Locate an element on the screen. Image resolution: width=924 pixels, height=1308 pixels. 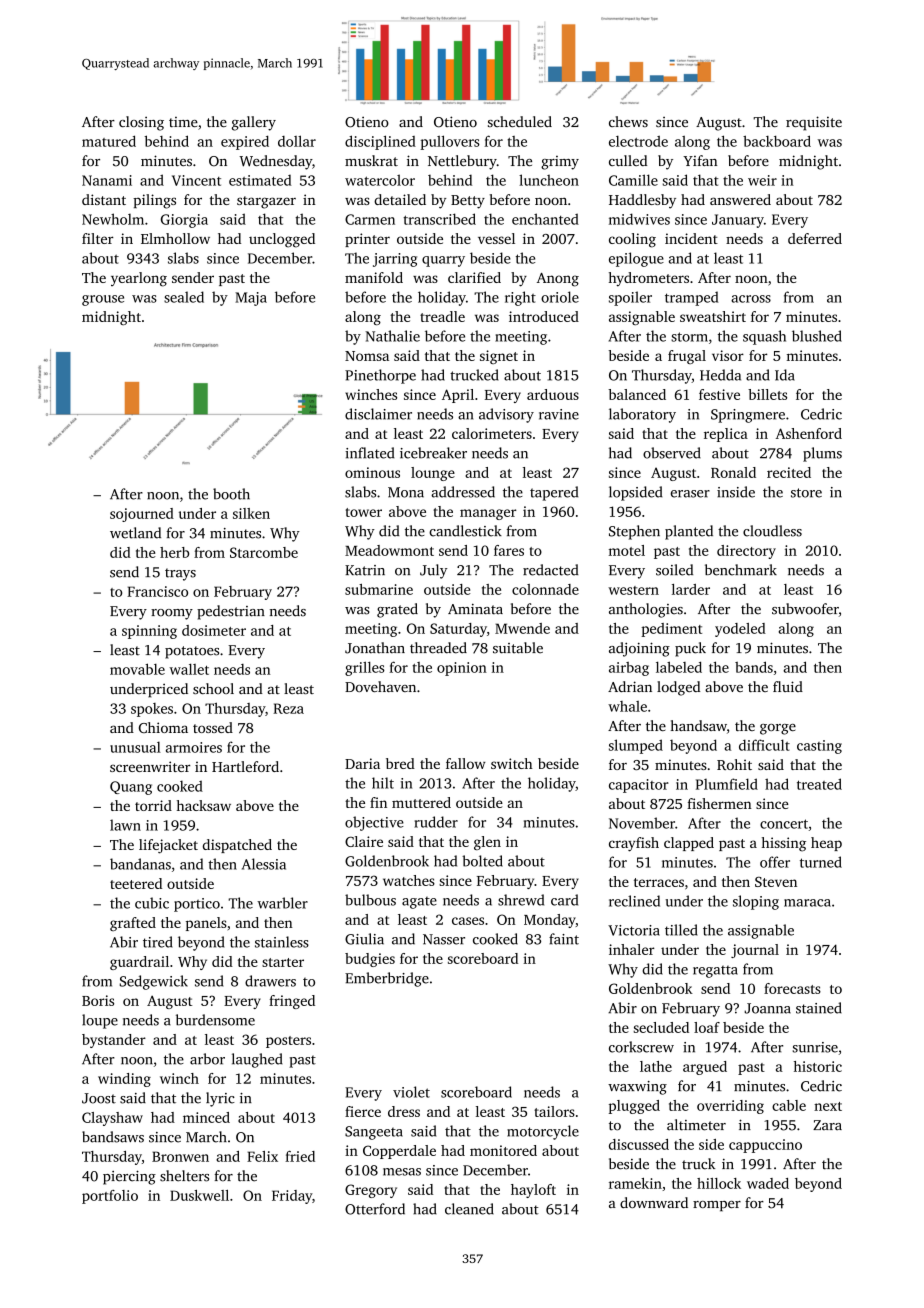
planted is located at coordinates (689, 532).
